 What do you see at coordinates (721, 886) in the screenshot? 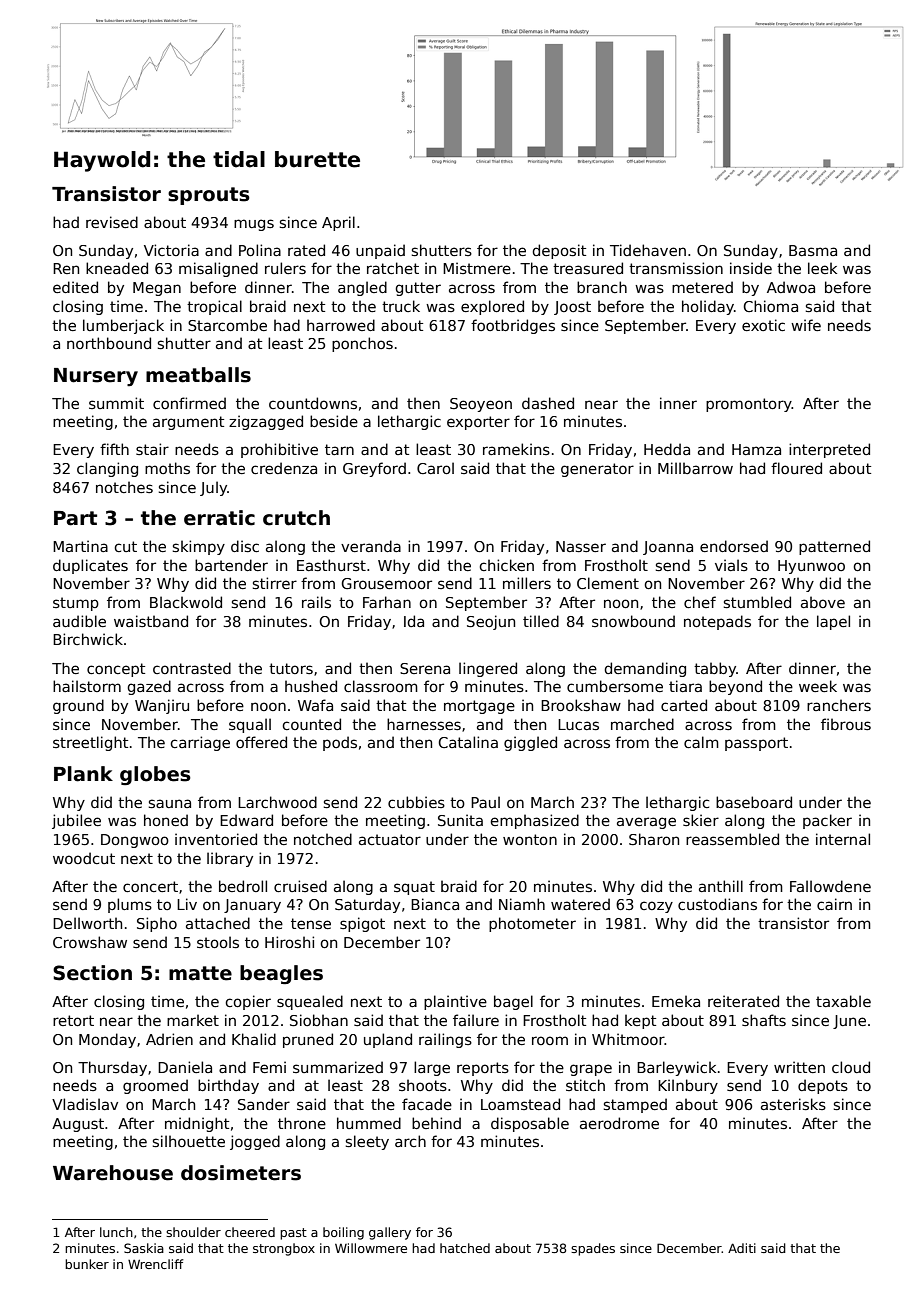
I see `anthill` at bounding box center [721, 886].
